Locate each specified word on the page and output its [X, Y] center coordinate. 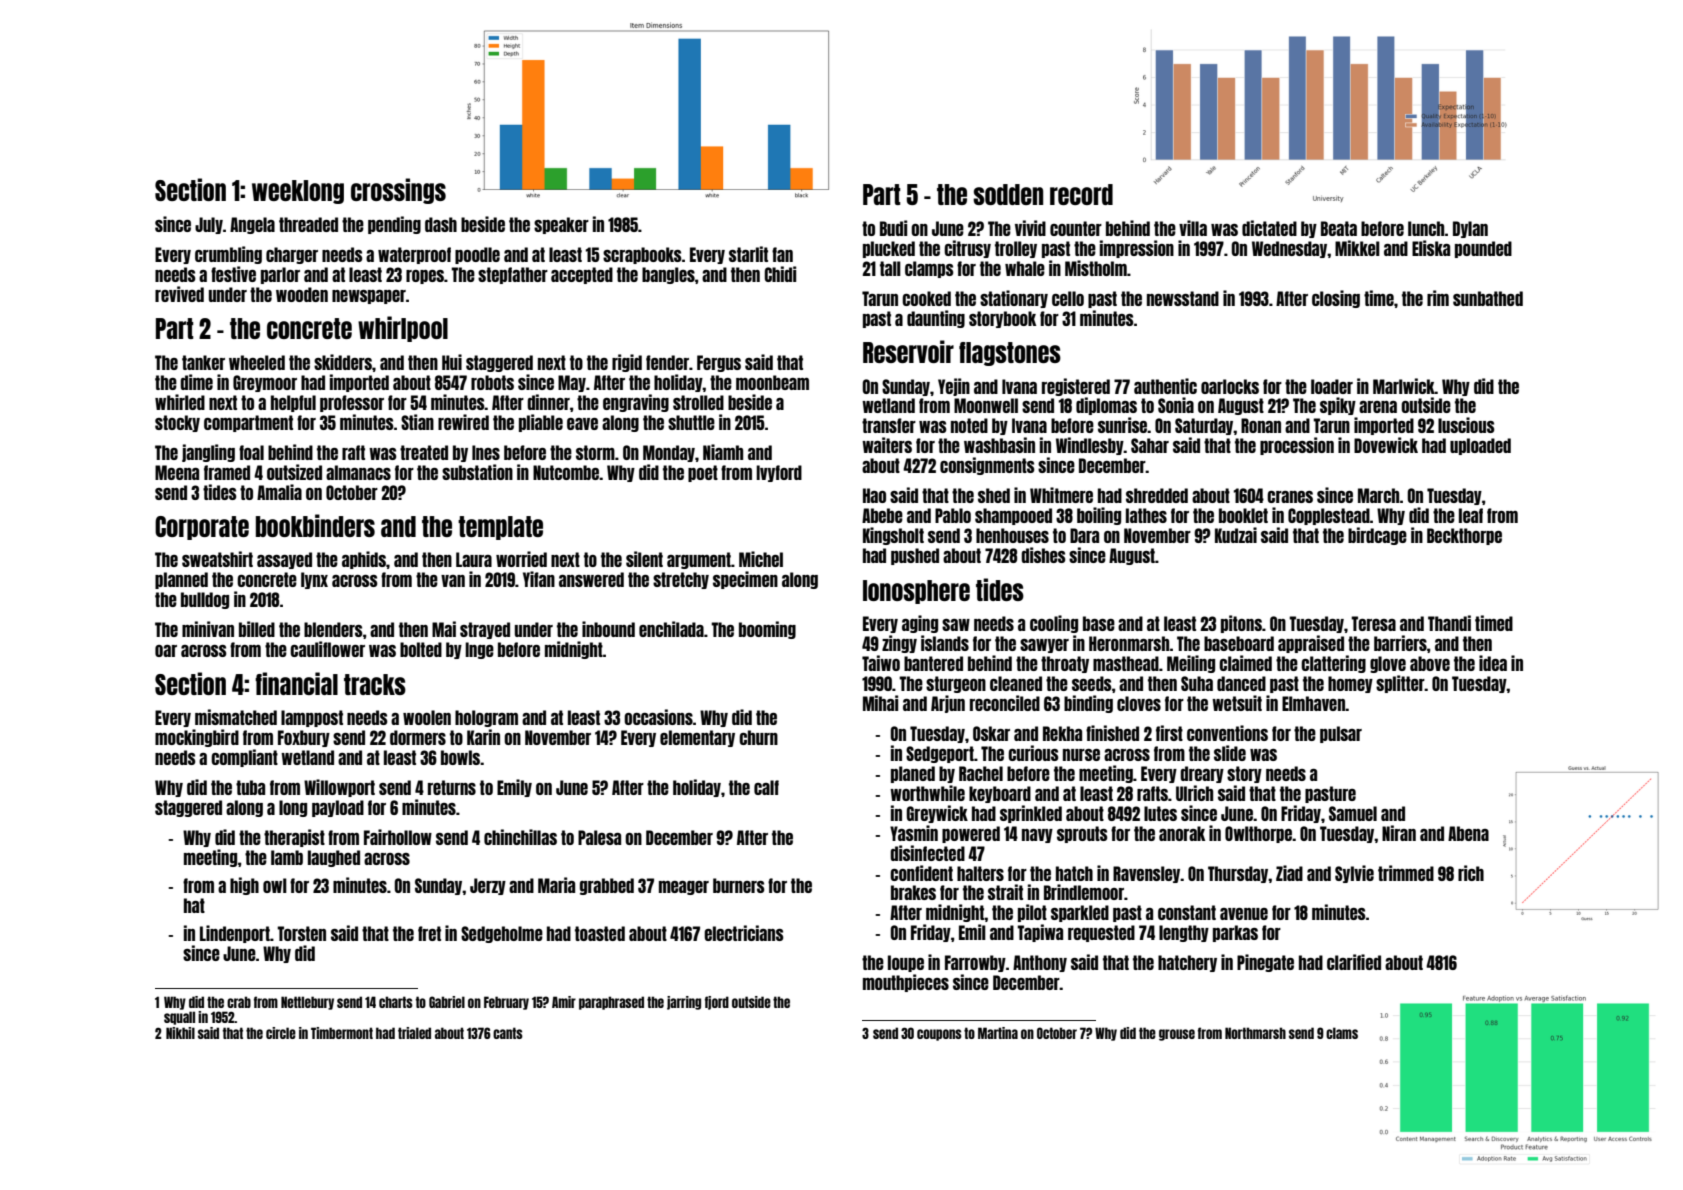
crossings [398, 191]
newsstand [1183, 298]
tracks [375, 684]
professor [352, 403]
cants [508, 1033]
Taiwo [881, 663]
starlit [748, 254]
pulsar [1341, 734]
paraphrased [611, 1003]
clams [1342, 1033]
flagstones [1010, 354]
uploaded [1480, 446]
